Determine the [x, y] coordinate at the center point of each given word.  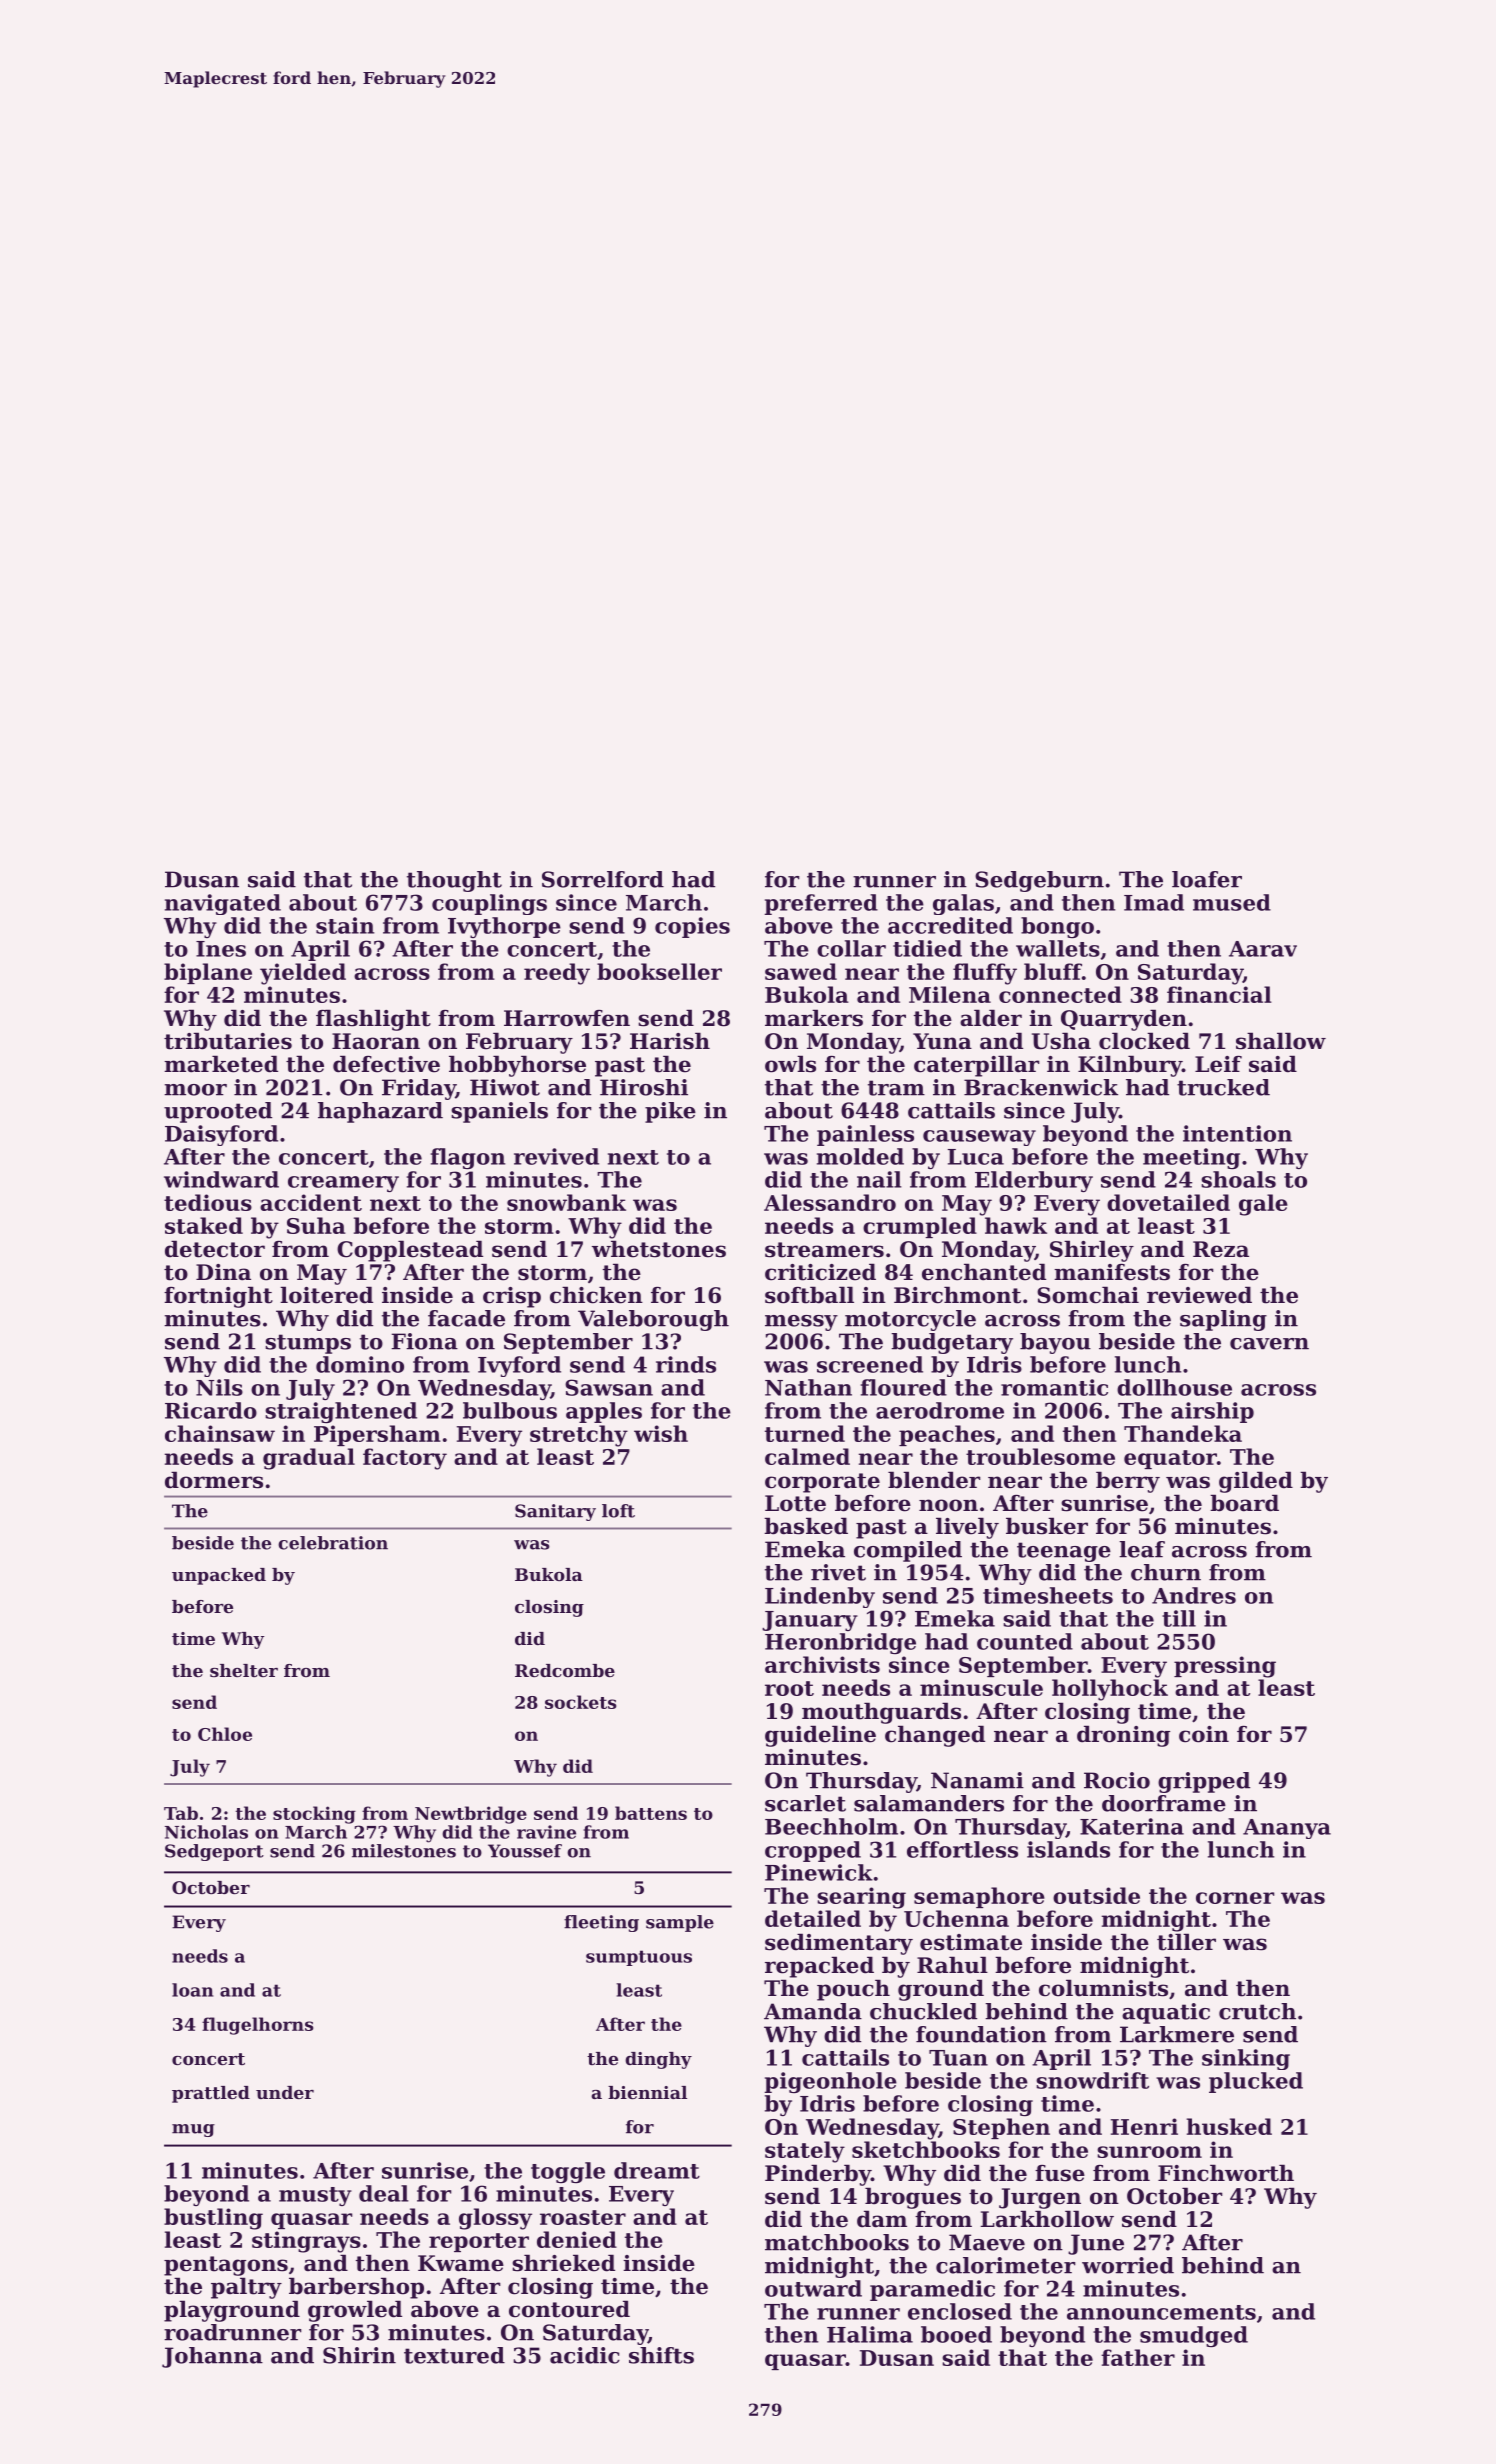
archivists [822, 1664]
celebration [333, 1543]
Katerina [1132, 1826]
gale [1263, 1205]
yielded [303, 974]
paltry [246, 2288]
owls [790, 1064]
